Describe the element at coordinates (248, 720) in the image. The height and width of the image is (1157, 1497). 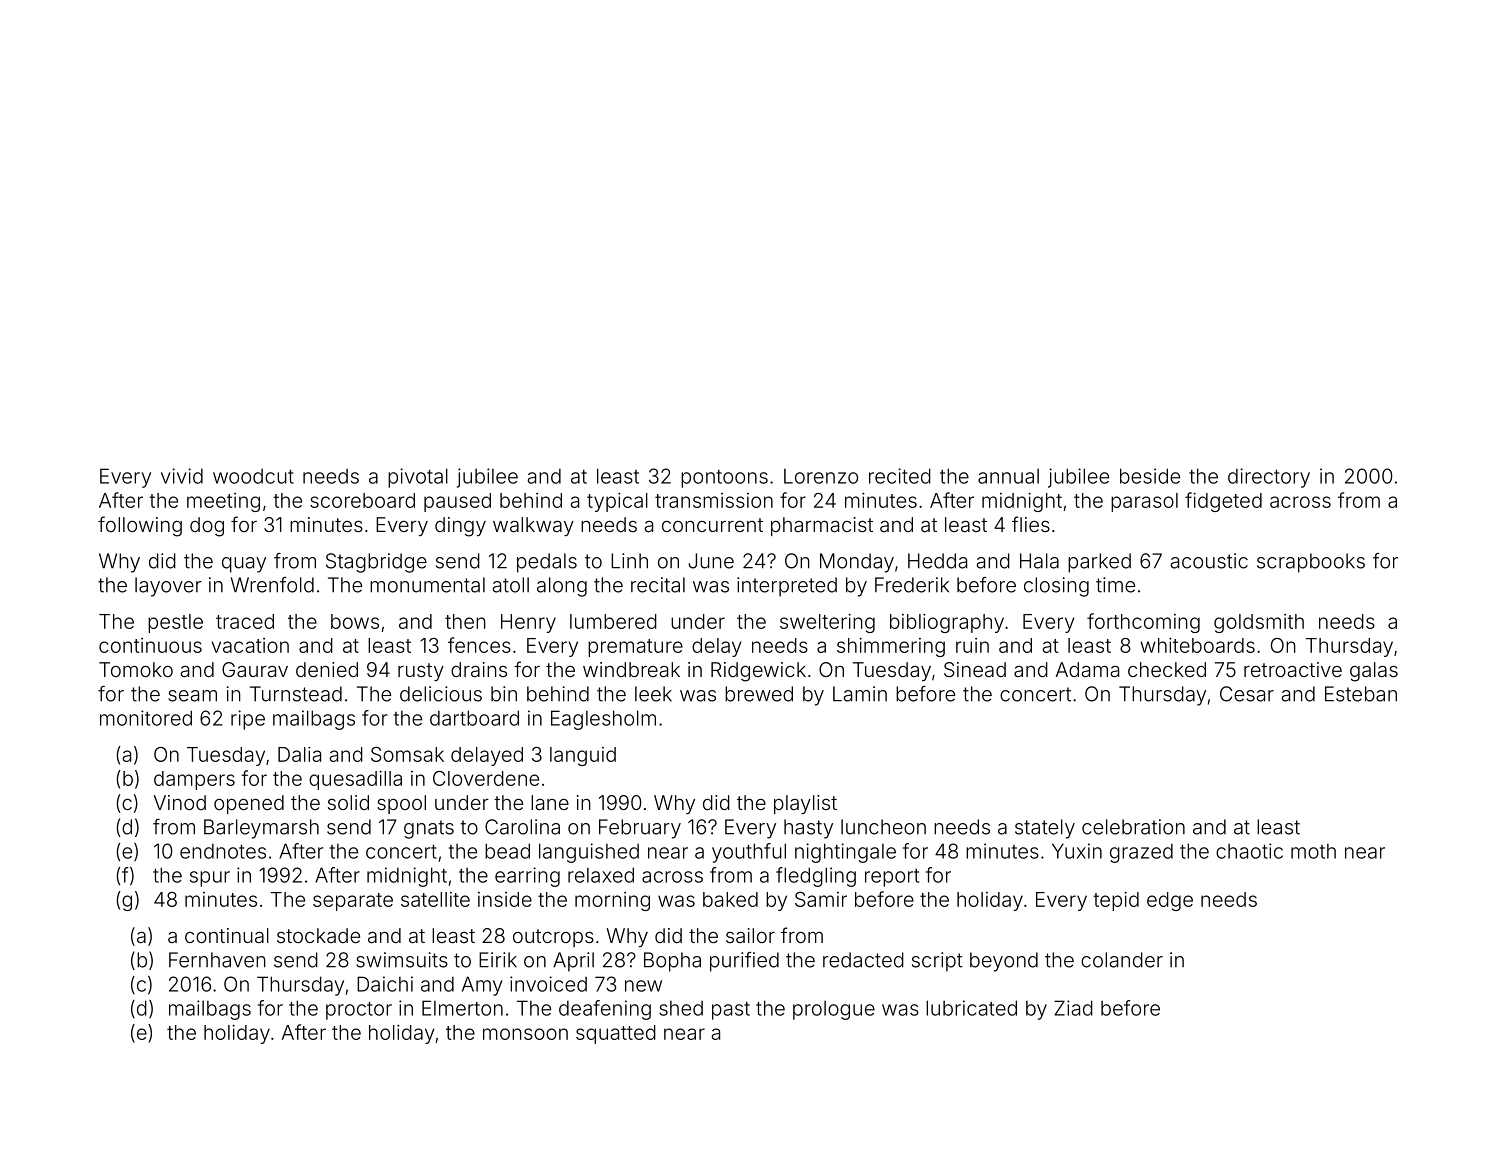
I see `ripe` at that location.
